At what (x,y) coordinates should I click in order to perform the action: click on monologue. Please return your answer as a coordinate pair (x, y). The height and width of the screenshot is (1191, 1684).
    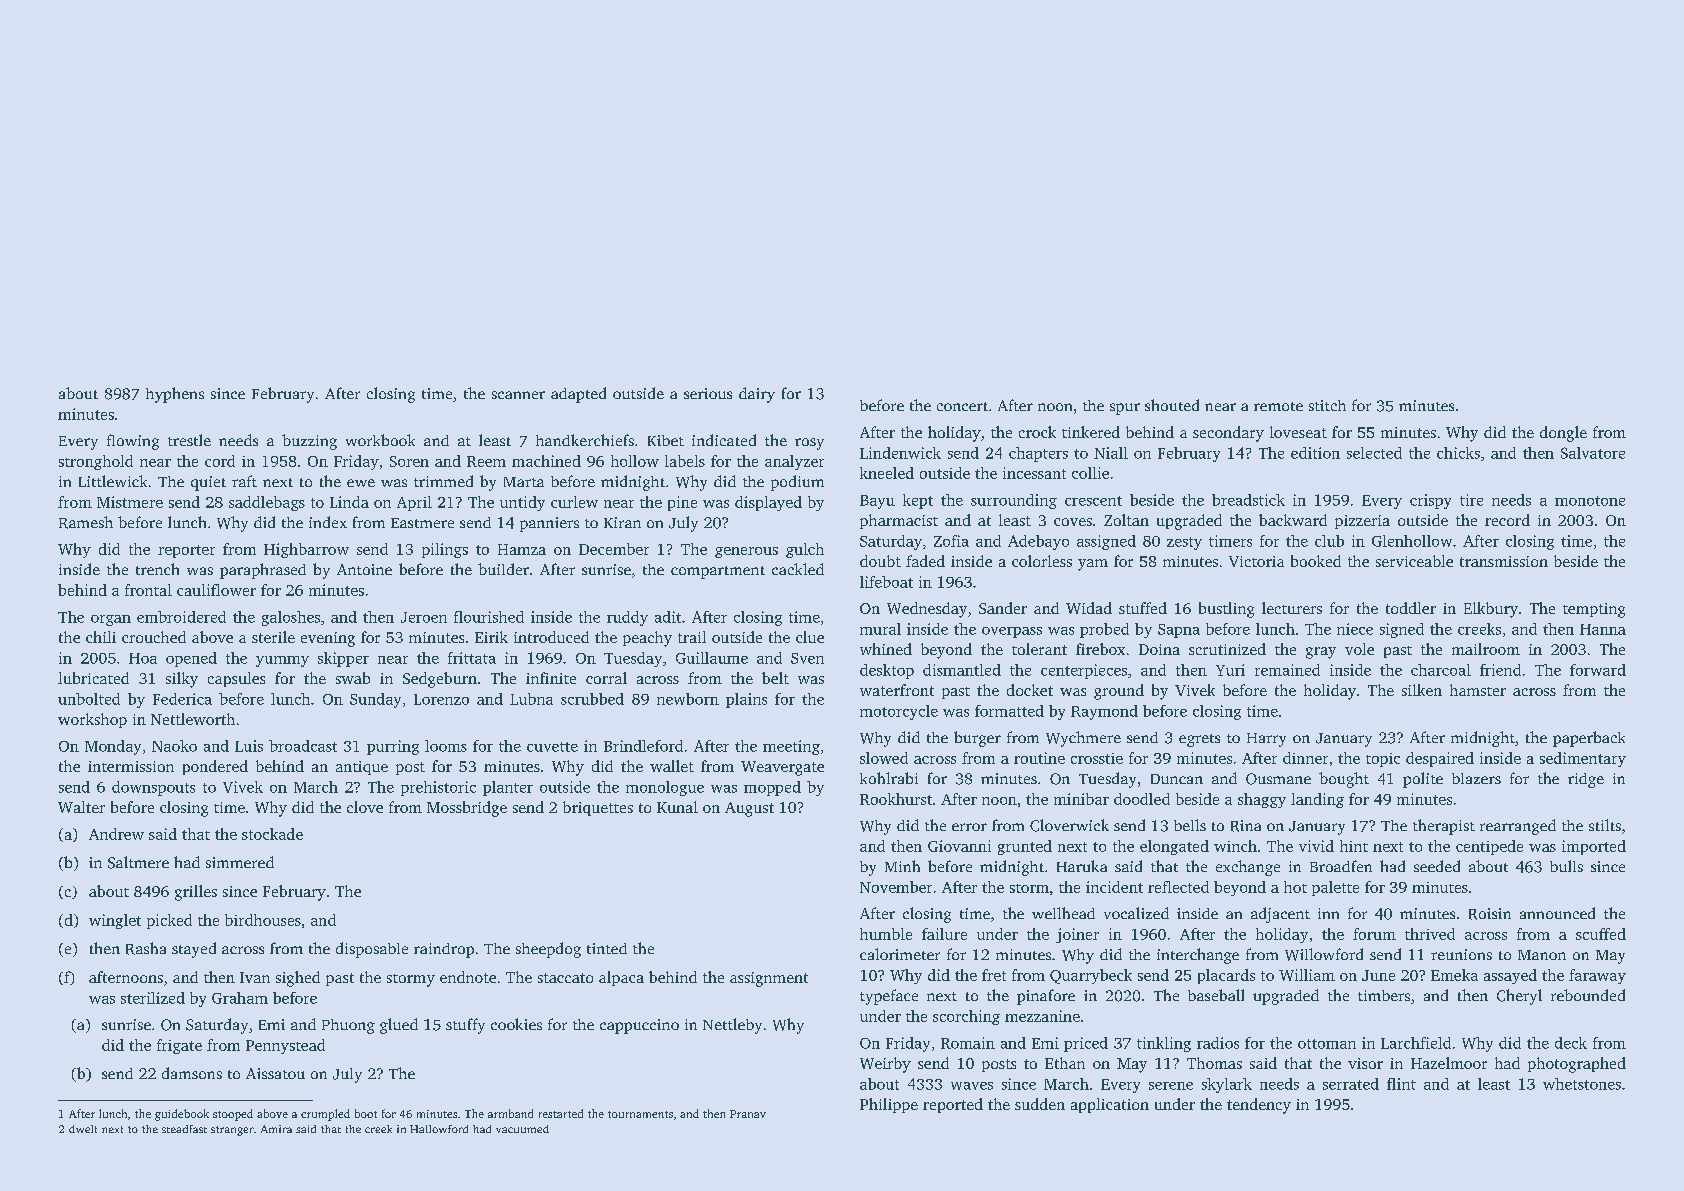
    Looking at the image, I should click on (665, 788).
